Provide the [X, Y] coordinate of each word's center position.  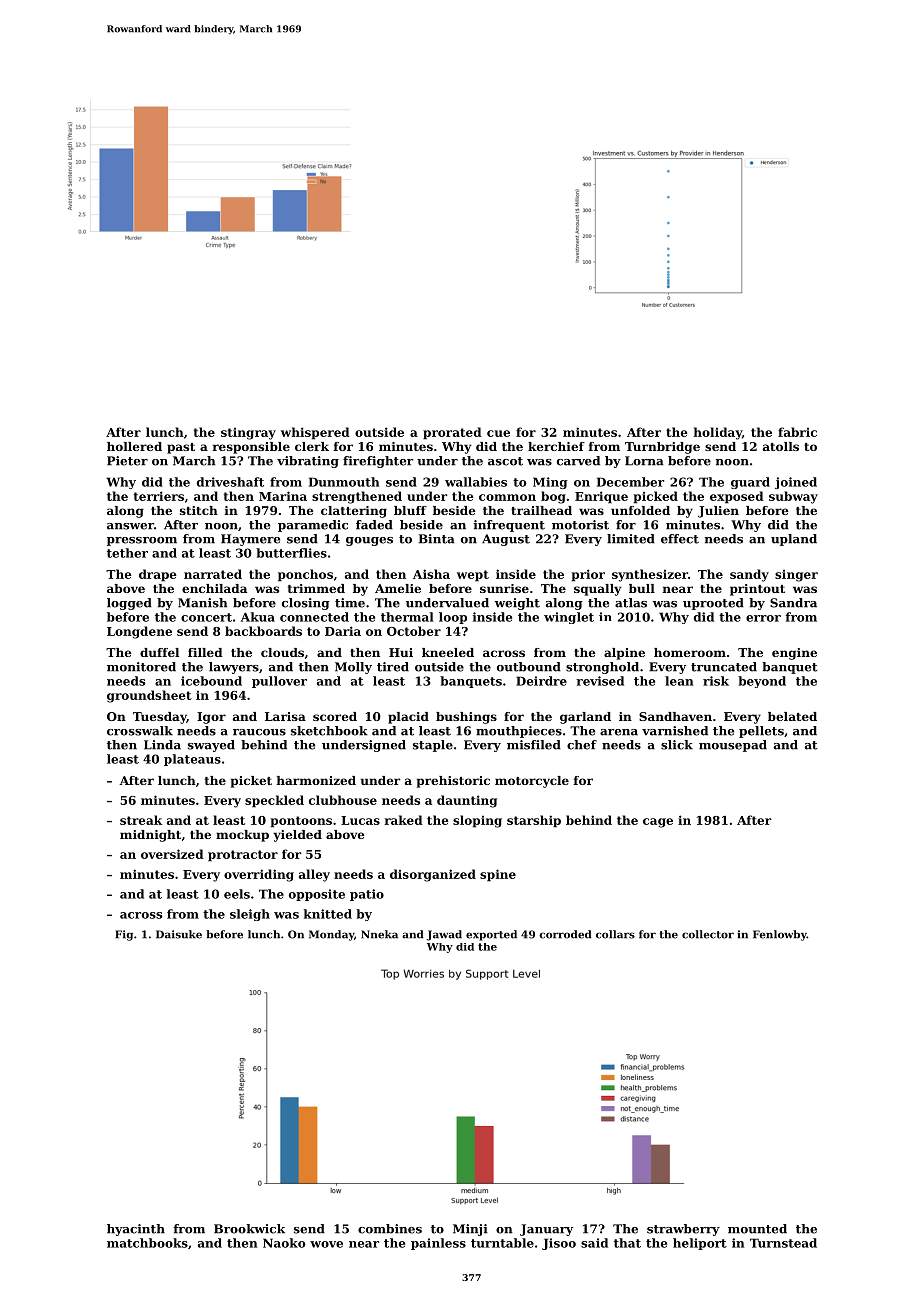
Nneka [379, 934]
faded [374, 525]
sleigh [250, 915]
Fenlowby [780, 935]
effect [680, 539]
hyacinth [136, 1230]
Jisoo [559, 1244]
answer [130, 526]
